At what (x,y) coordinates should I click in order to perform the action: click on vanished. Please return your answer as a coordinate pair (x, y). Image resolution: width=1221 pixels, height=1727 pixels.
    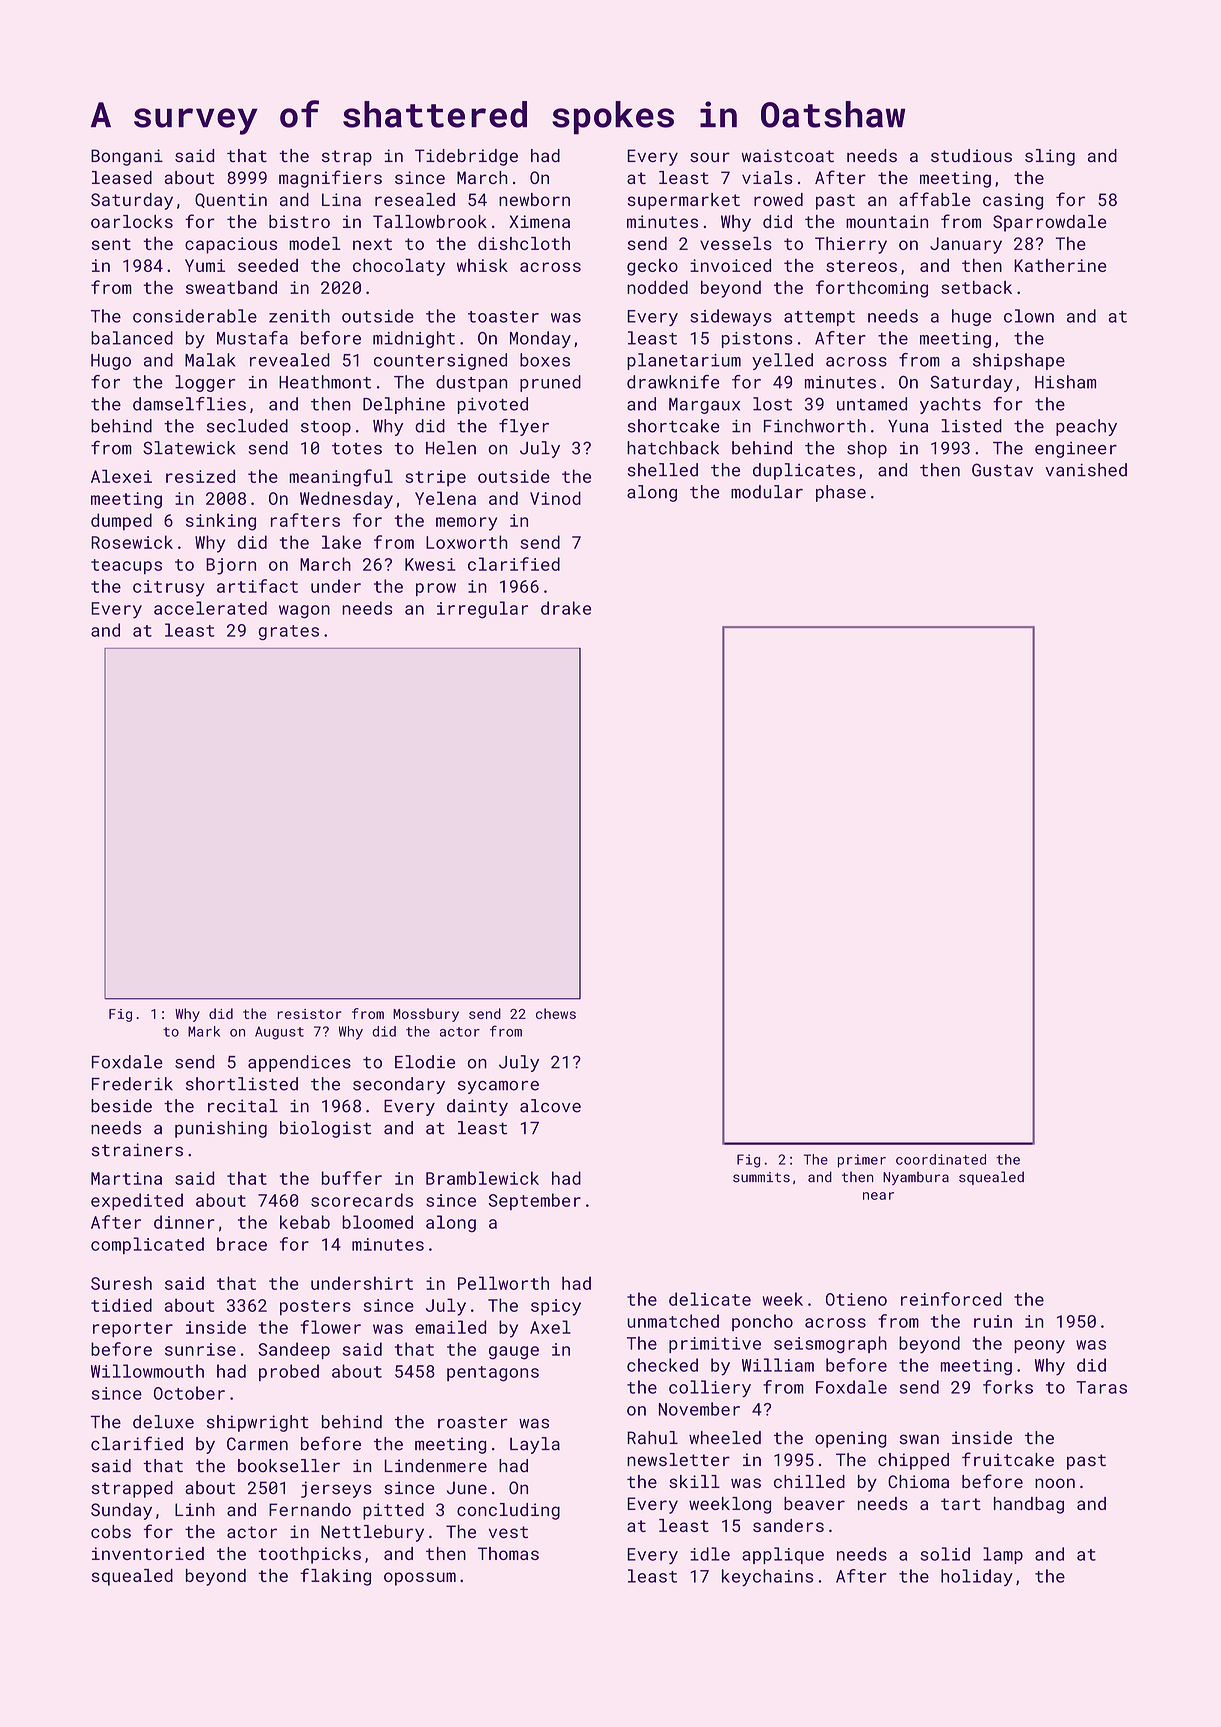
    Looking at the image, I should click on (1086, 470).
